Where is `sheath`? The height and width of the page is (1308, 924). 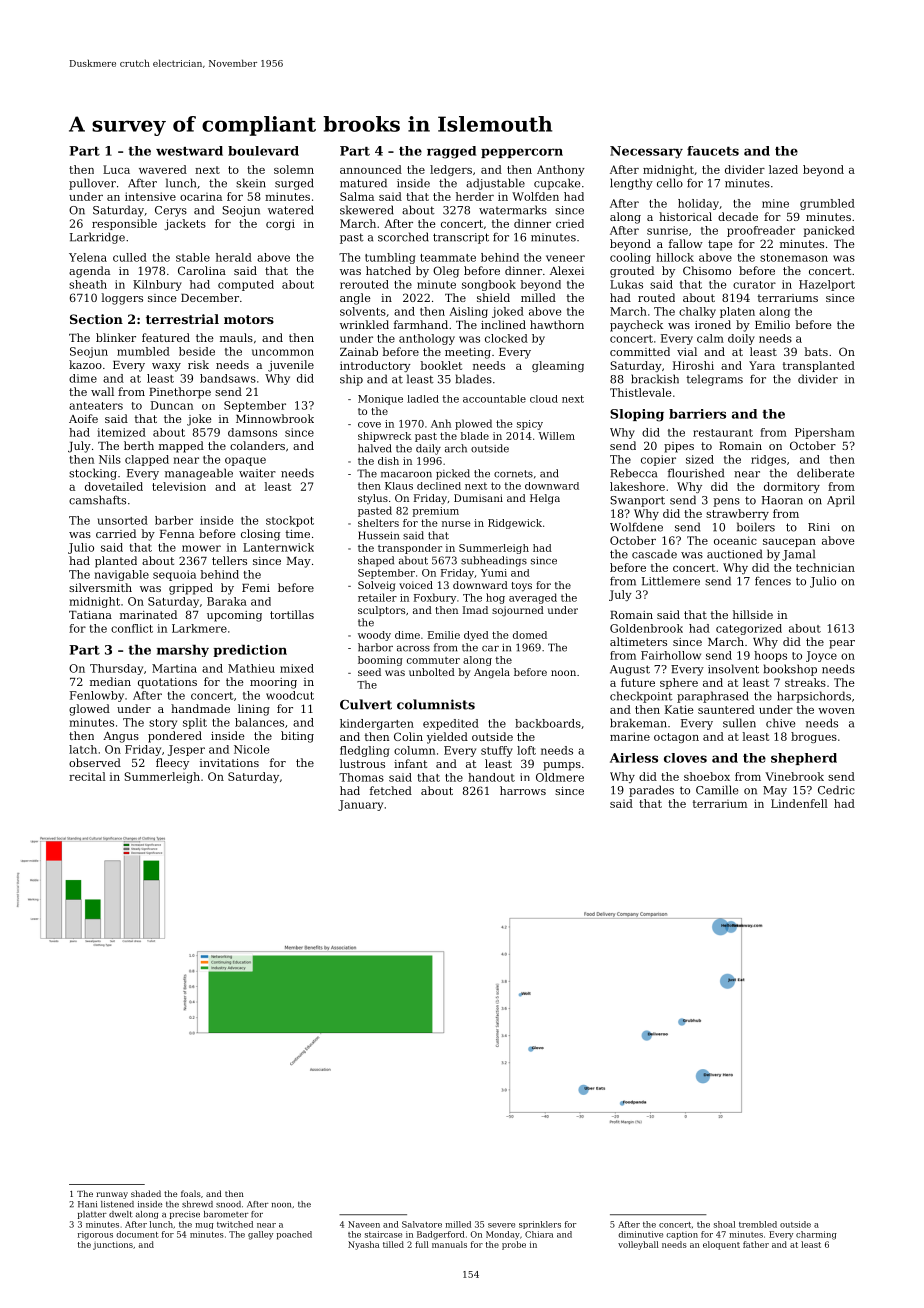 sheath is located at coordinates (88, 284).
